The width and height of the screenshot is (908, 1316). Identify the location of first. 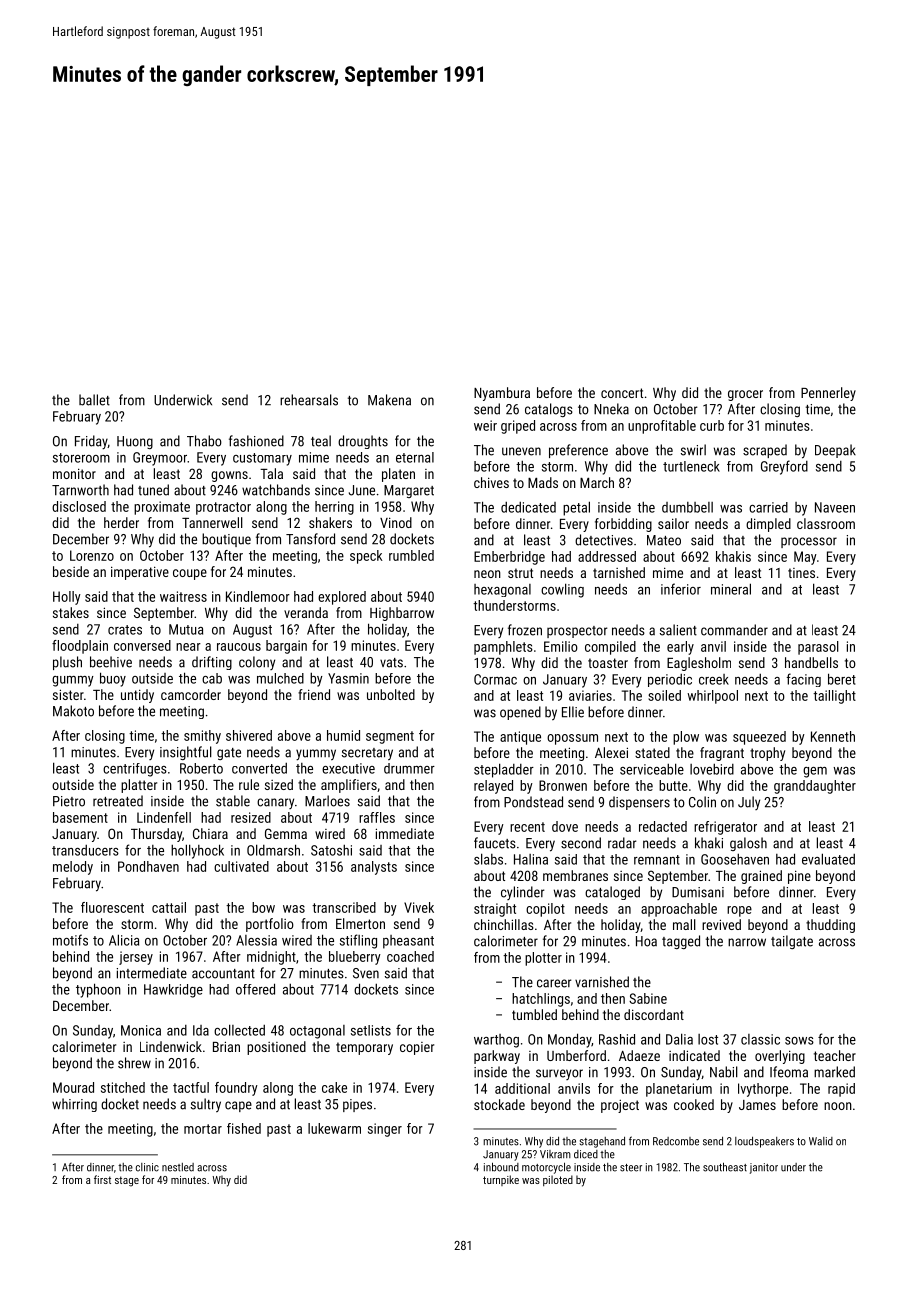
(102, 1179).
